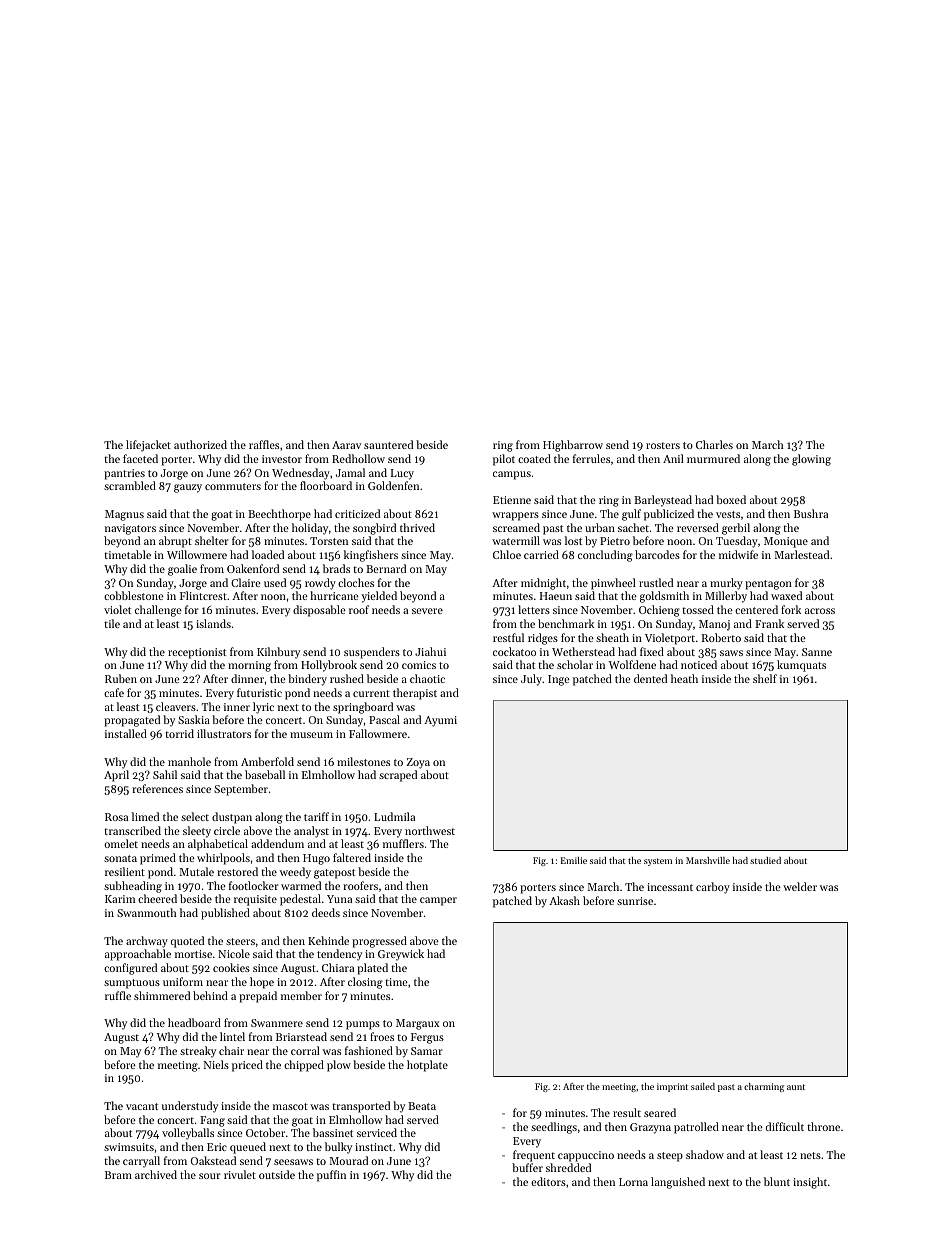  What do you see at coordinates (810, 1183) in the document?
I see `insight` at bounding box center [810, 1183].
